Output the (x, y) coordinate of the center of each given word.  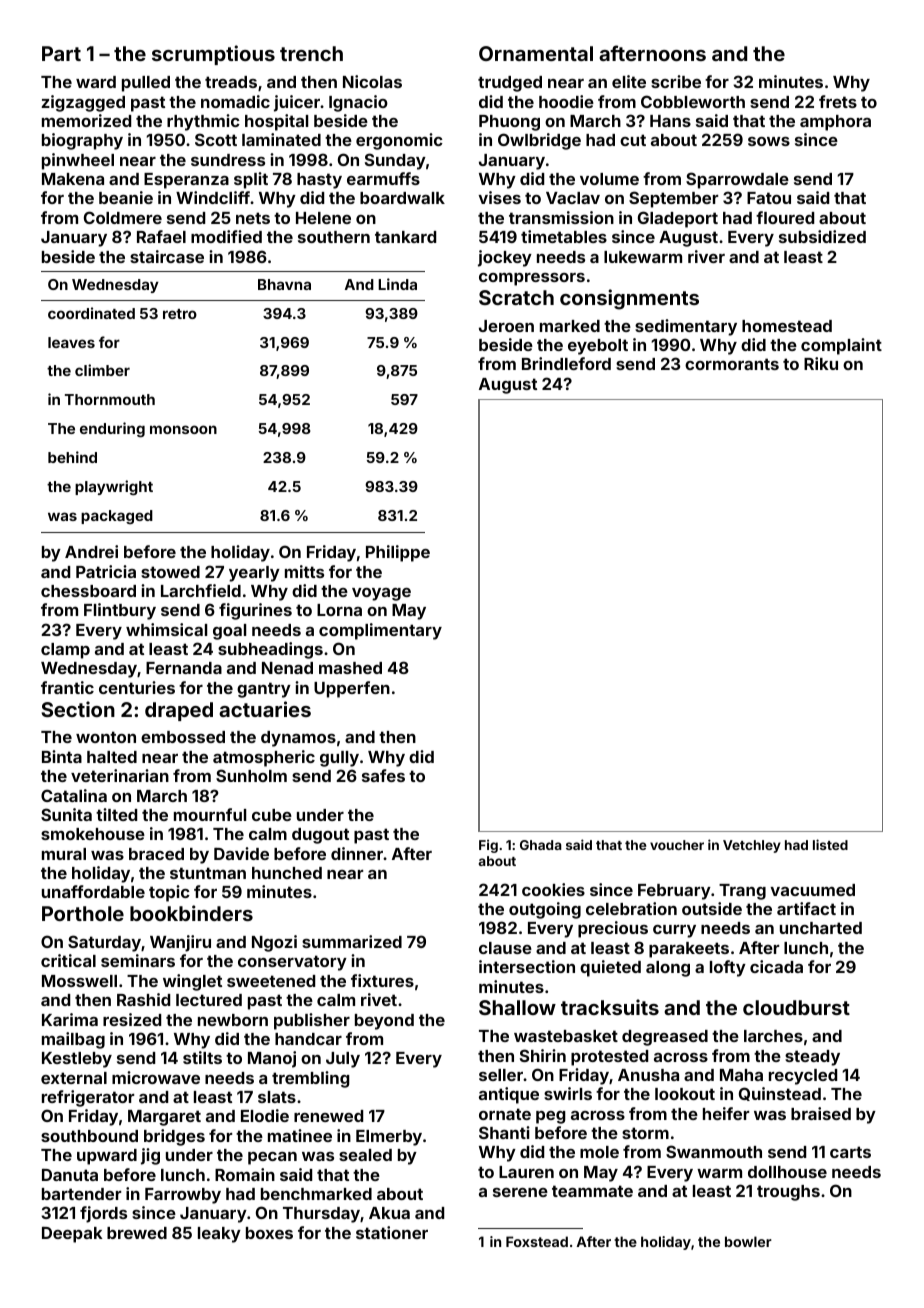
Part (61, 53)
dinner (357, 853)
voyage (381, 594)
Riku (821, 363)
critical (68, 960)
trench (311, 53)
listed (830, 844)
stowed (170, 572)
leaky (219, 1235)
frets (838, 101)
